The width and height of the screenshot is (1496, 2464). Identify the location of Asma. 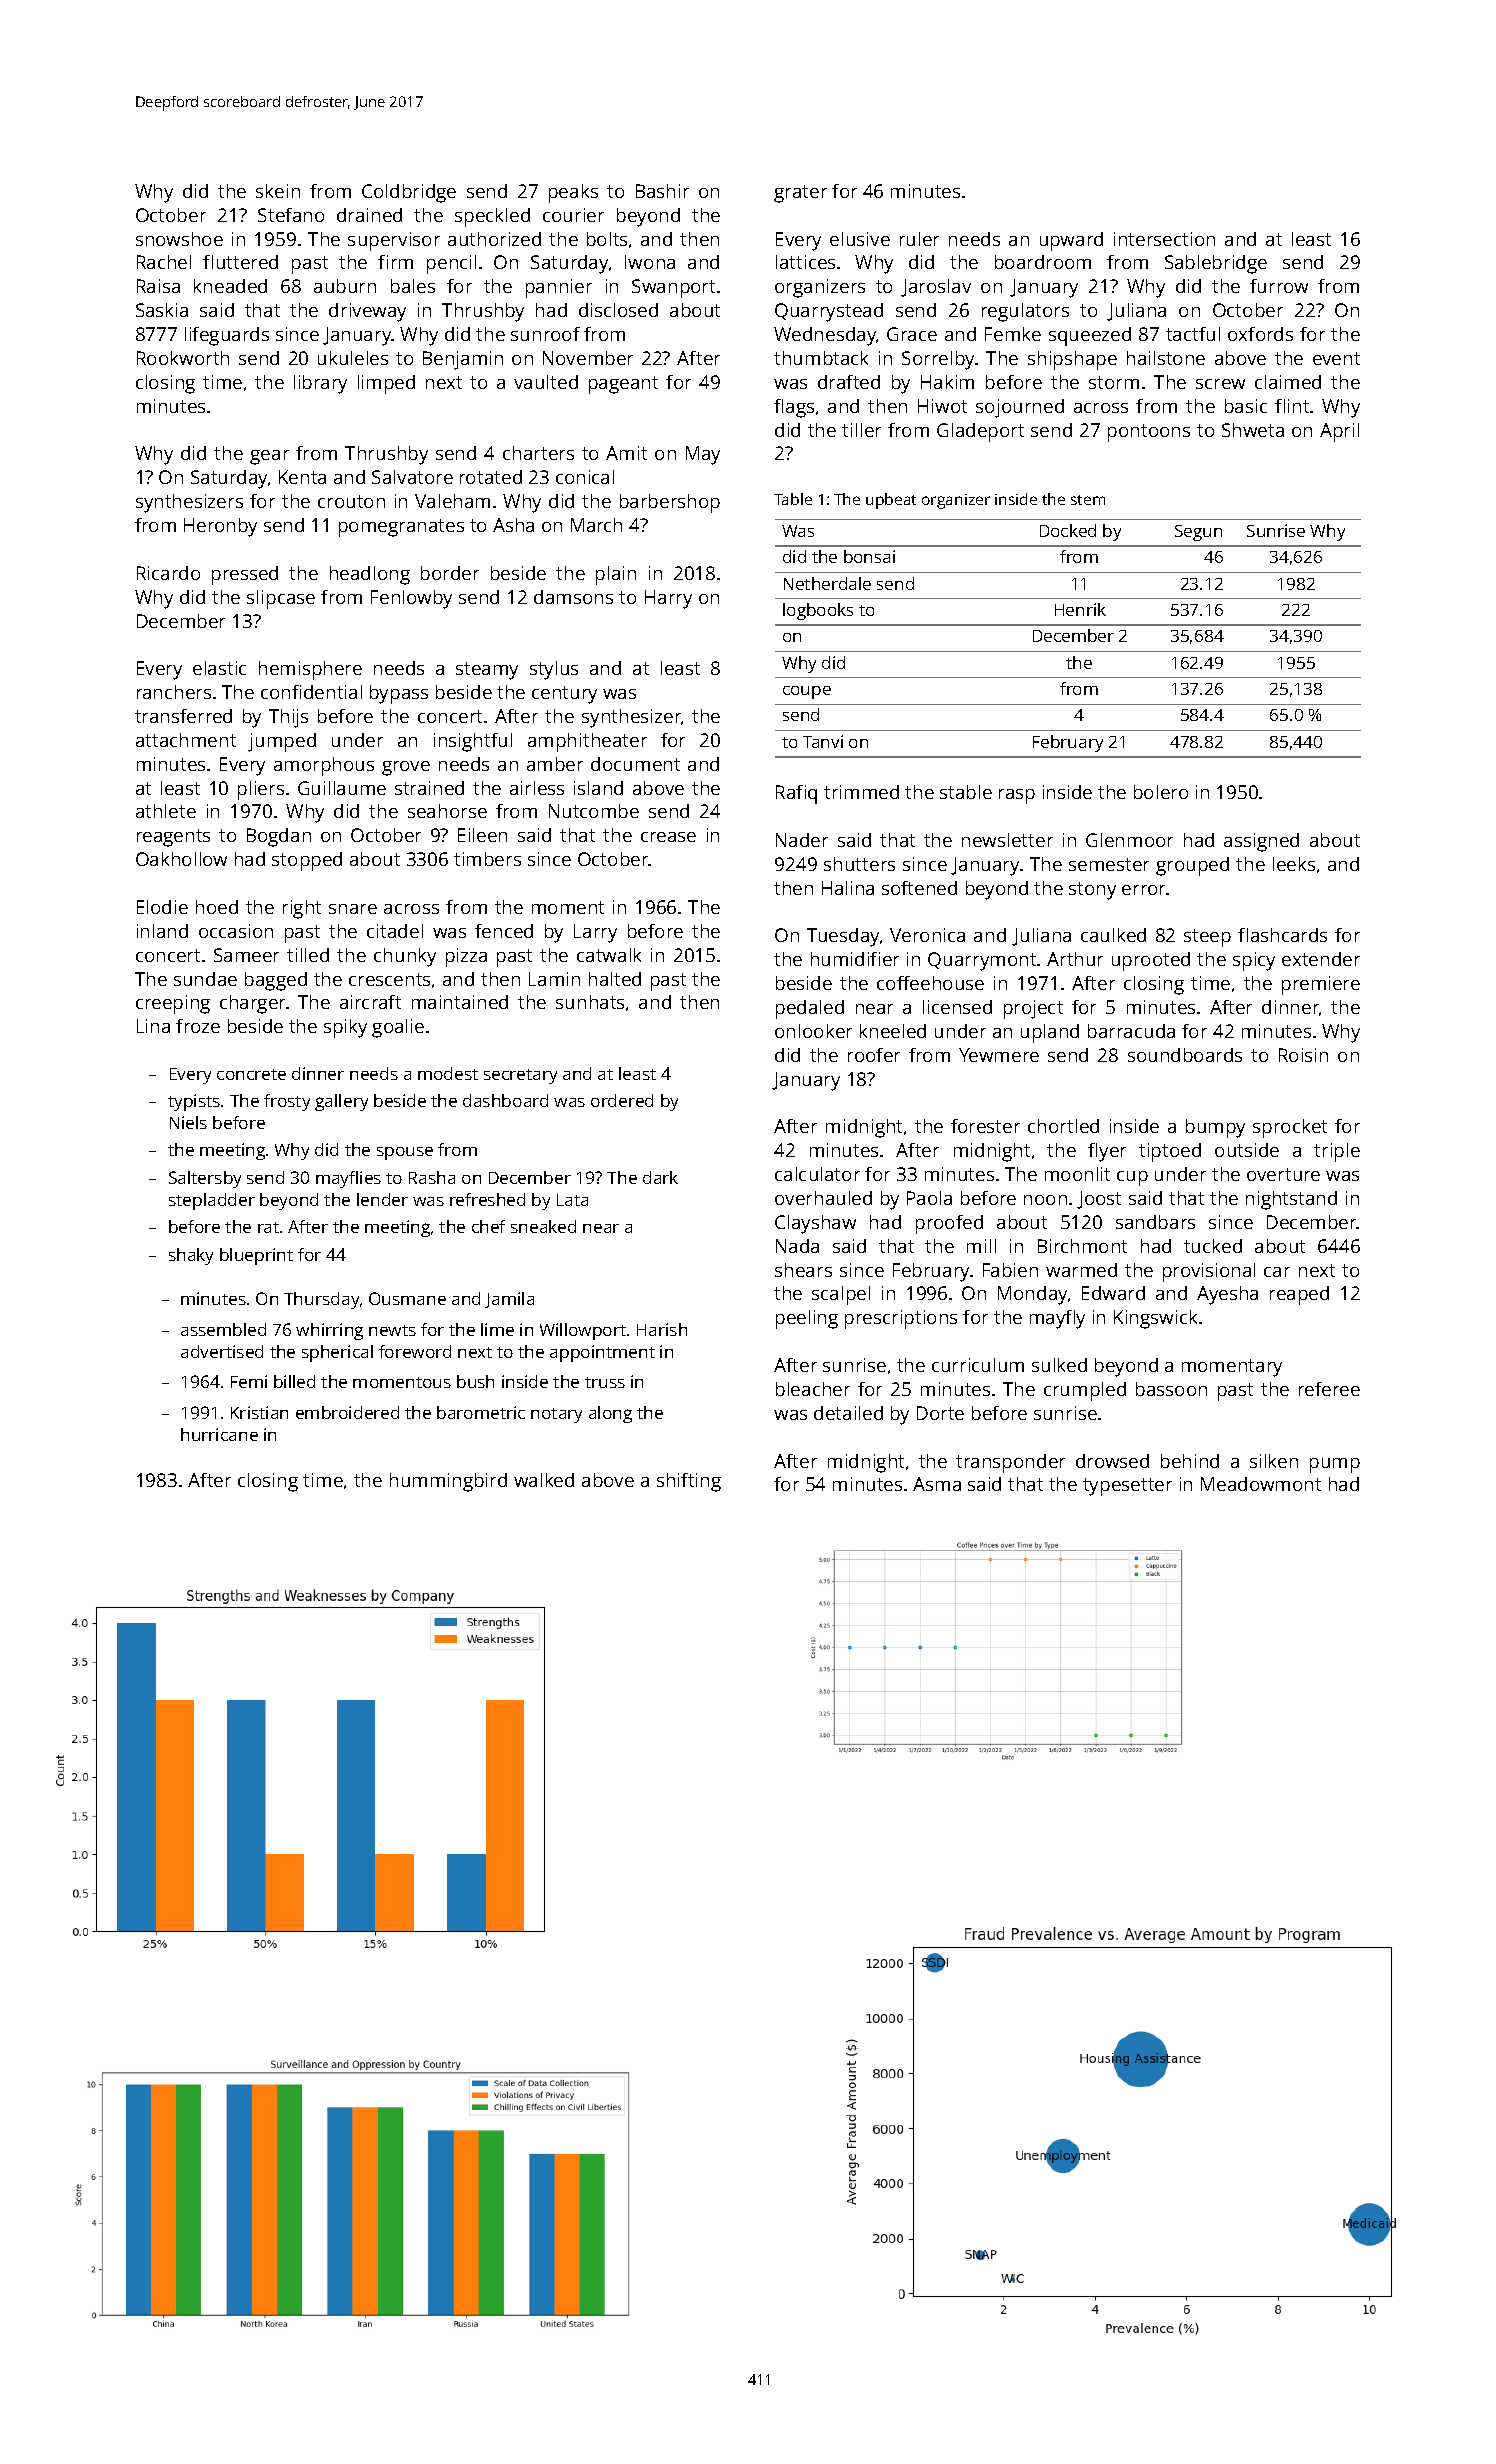
(937, 1484).
